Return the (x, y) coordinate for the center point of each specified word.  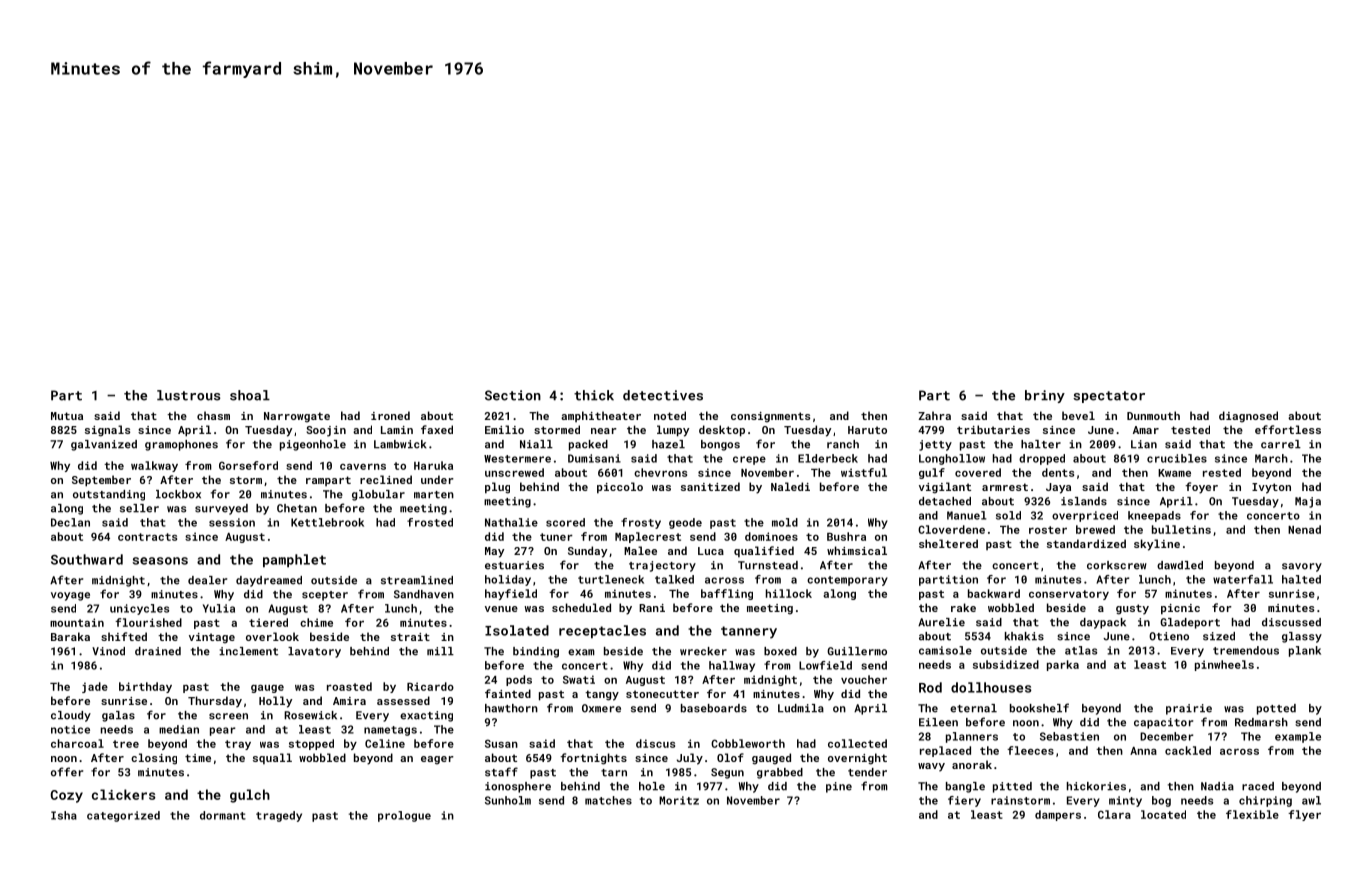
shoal (250, 395)
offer (67, 772)
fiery (964, 801)
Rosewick (310, 715)
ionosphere (518, 787)
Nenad (1304, 529)
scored (565, 522)
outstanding (109, 495)
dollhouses (991, 687)
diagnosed (1248, 417)
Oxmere (601, 708)
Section (513, 395)
